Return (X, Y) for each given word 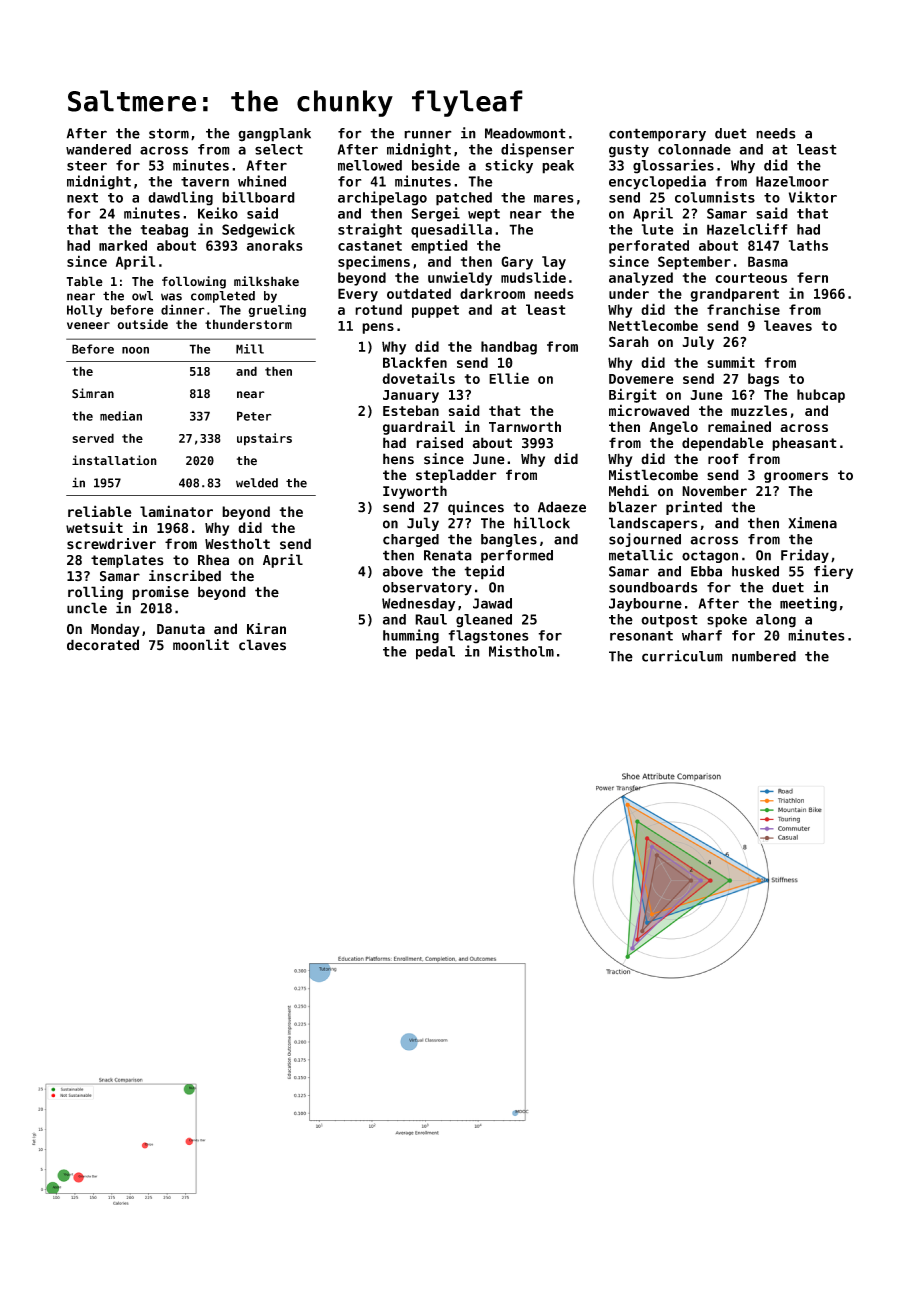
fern (812, 277)
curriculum (682, 656)
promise (160, 593)
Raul (431, 619)
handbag (509, 348)
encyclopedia (657, 182)
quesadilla (451, 230)
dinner (183, 309)
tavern (205, 182)
